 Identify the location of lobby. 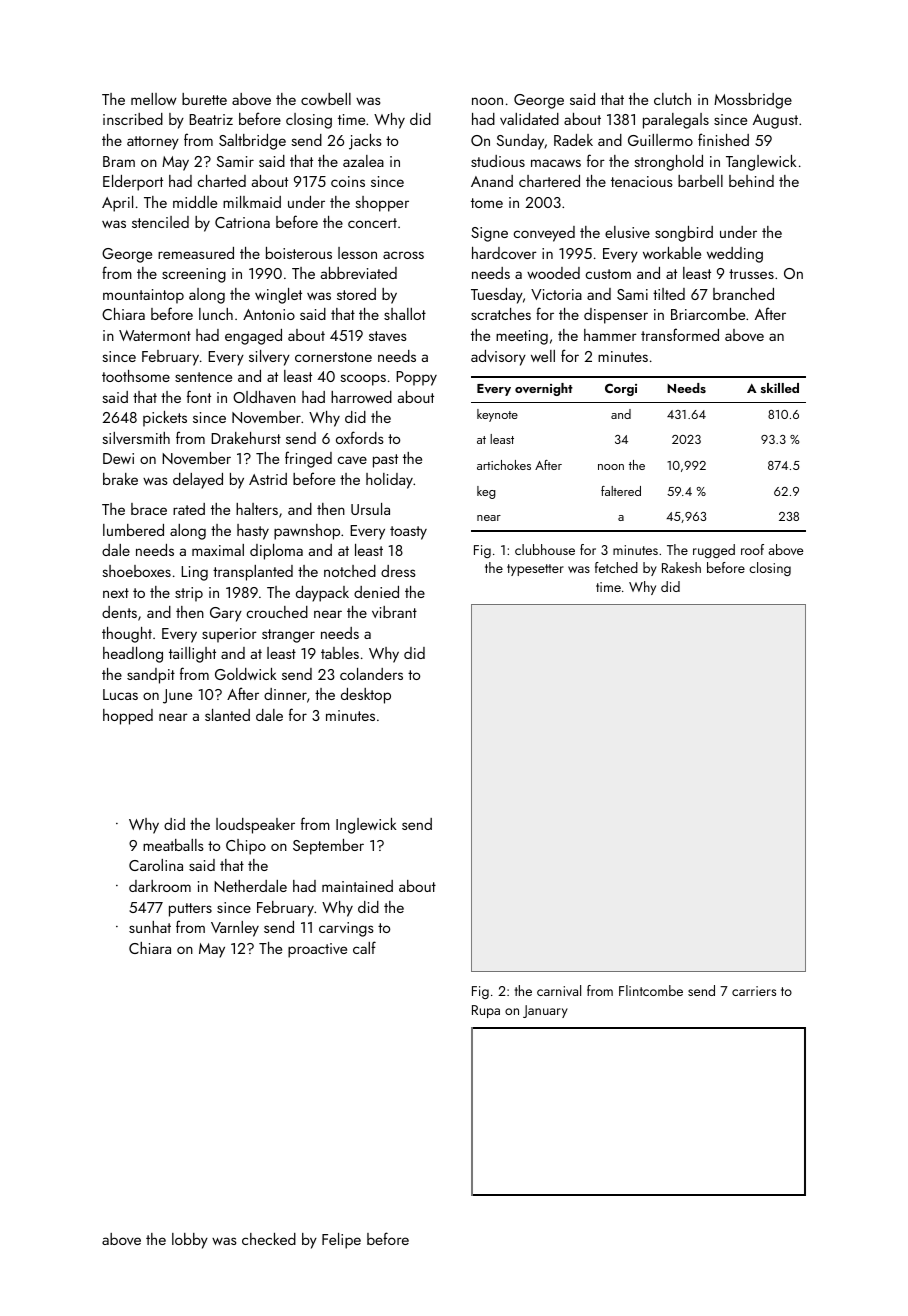
(190, 1241).
